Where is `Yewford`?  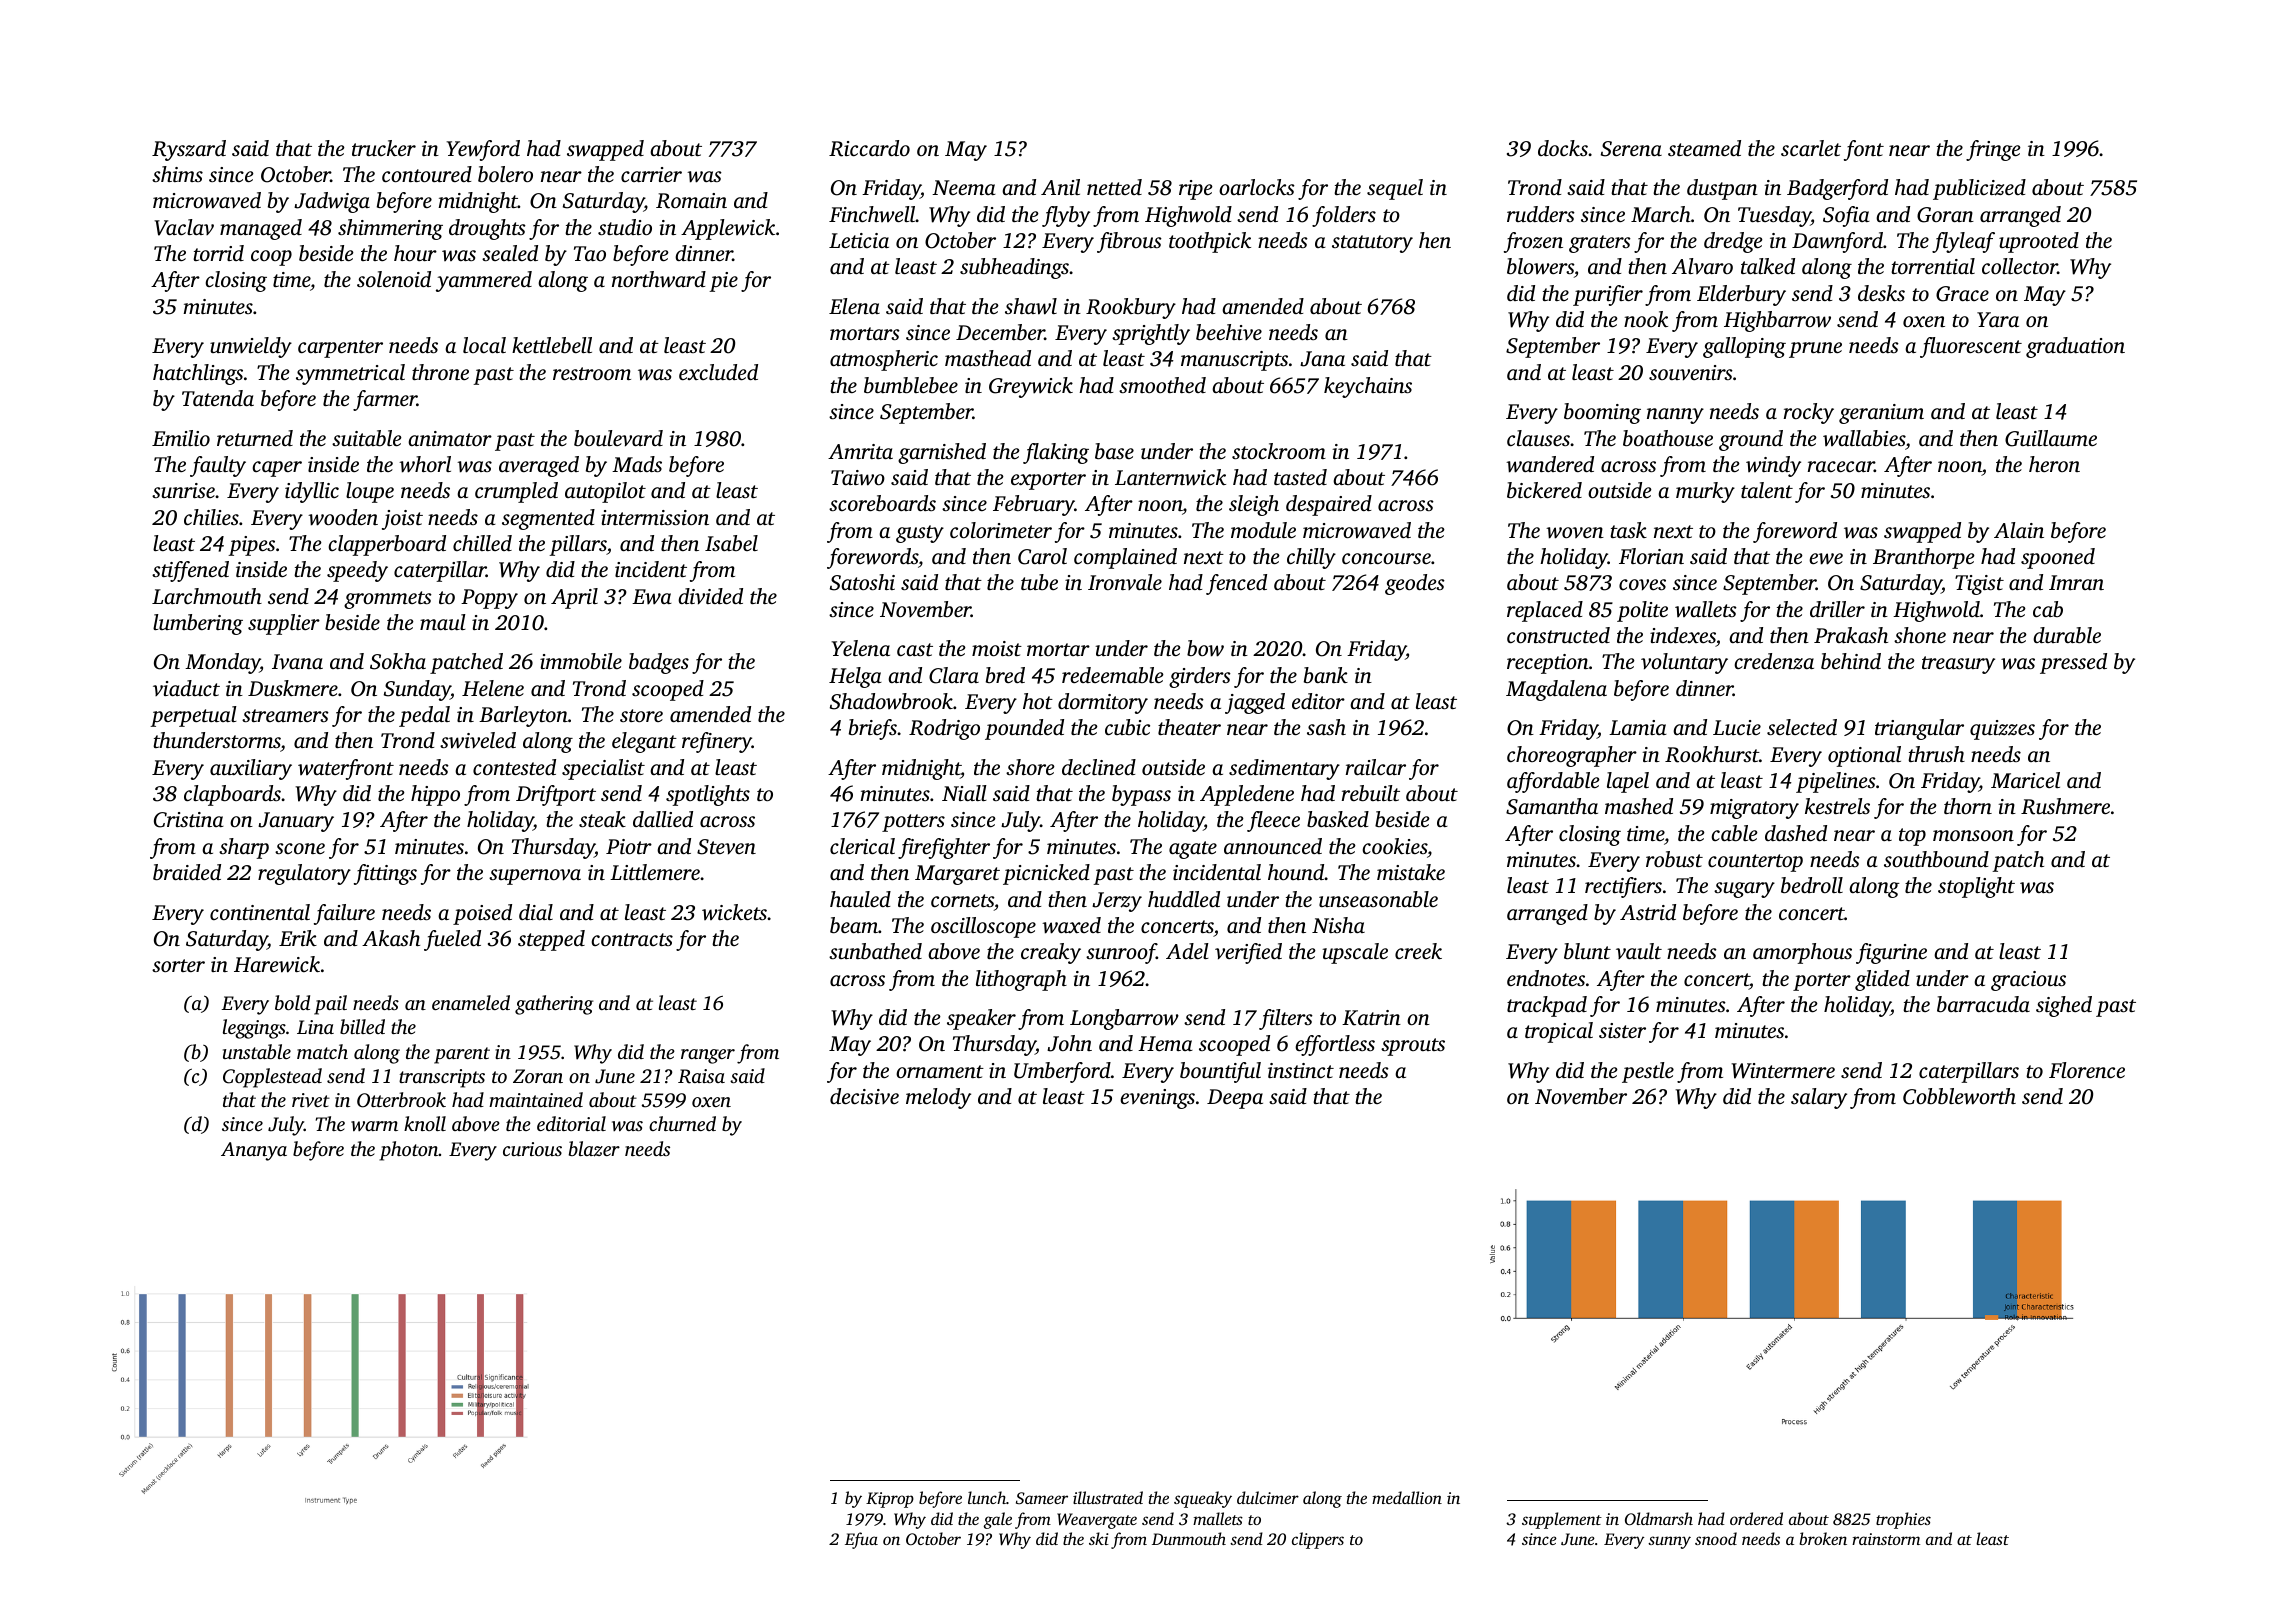
Yewford is located at coordinates (483, 150).
